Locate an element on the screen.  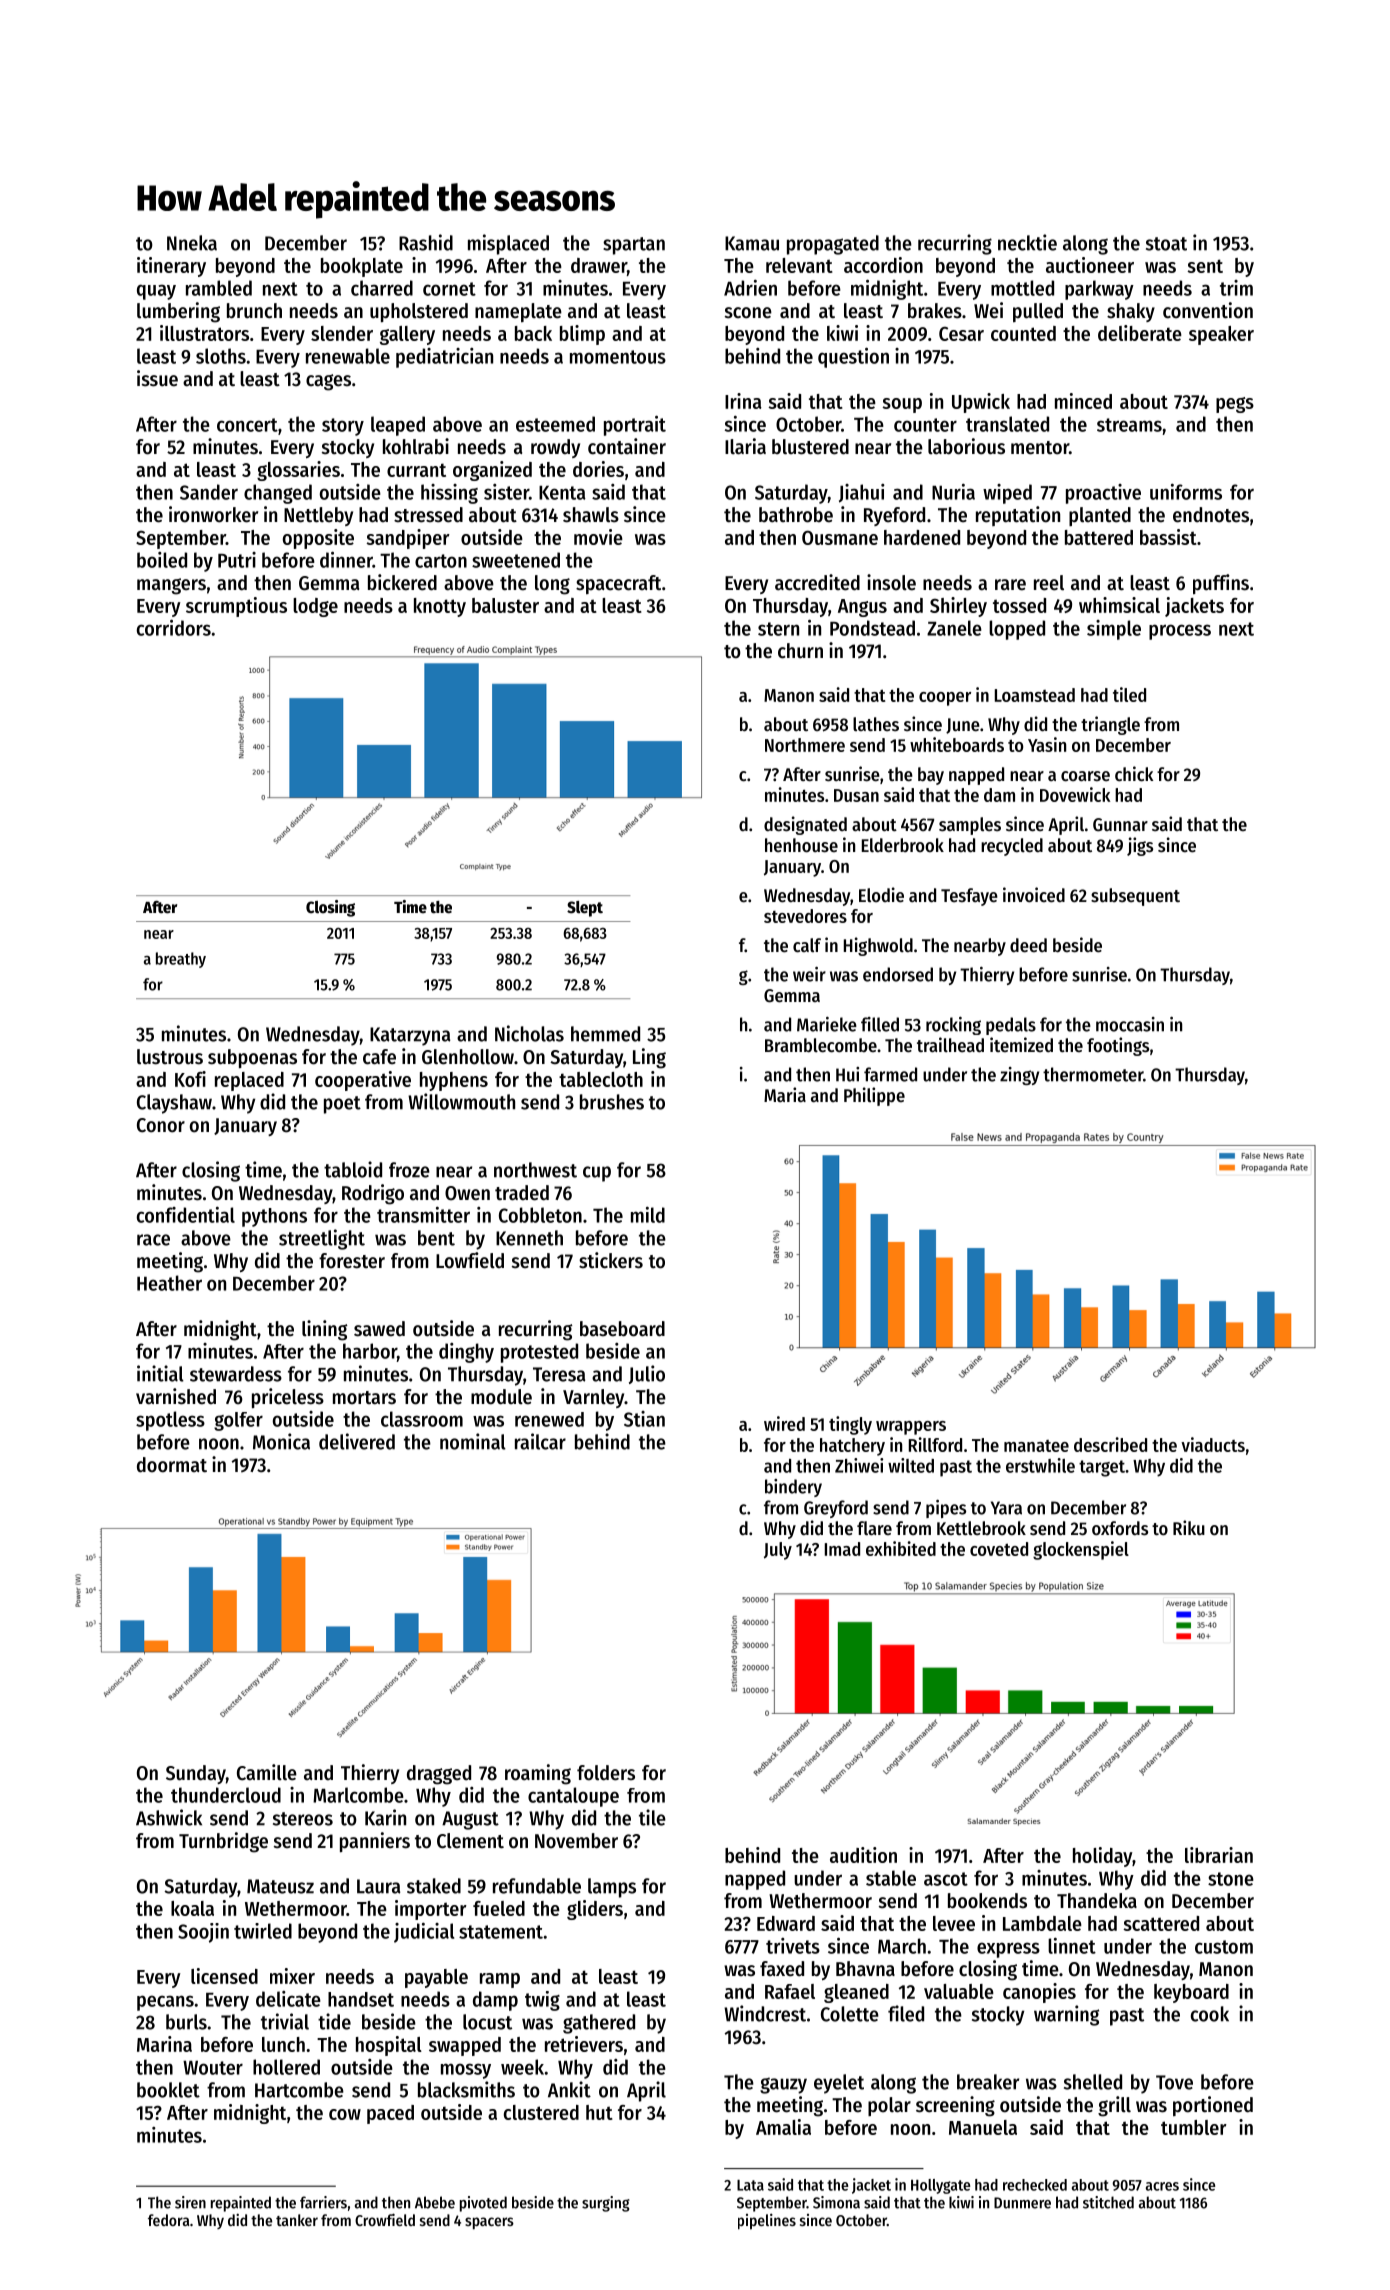
zingy is located at coordinates (1019, 1076).
